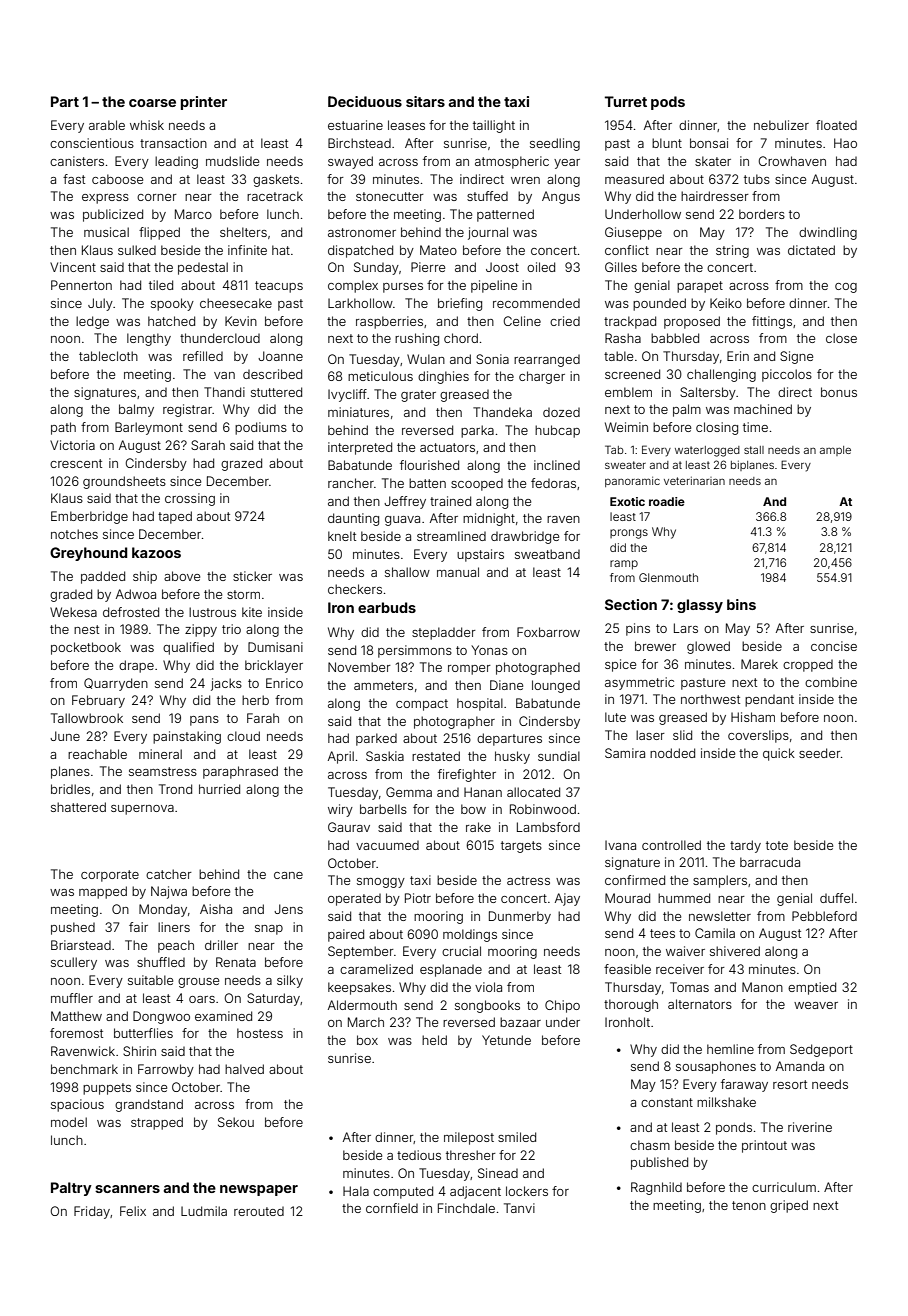 The height and width of the image is (1316, 908). Describe the element at coordinates (349, 827) in the image. I see `Gaurav` at that location.
